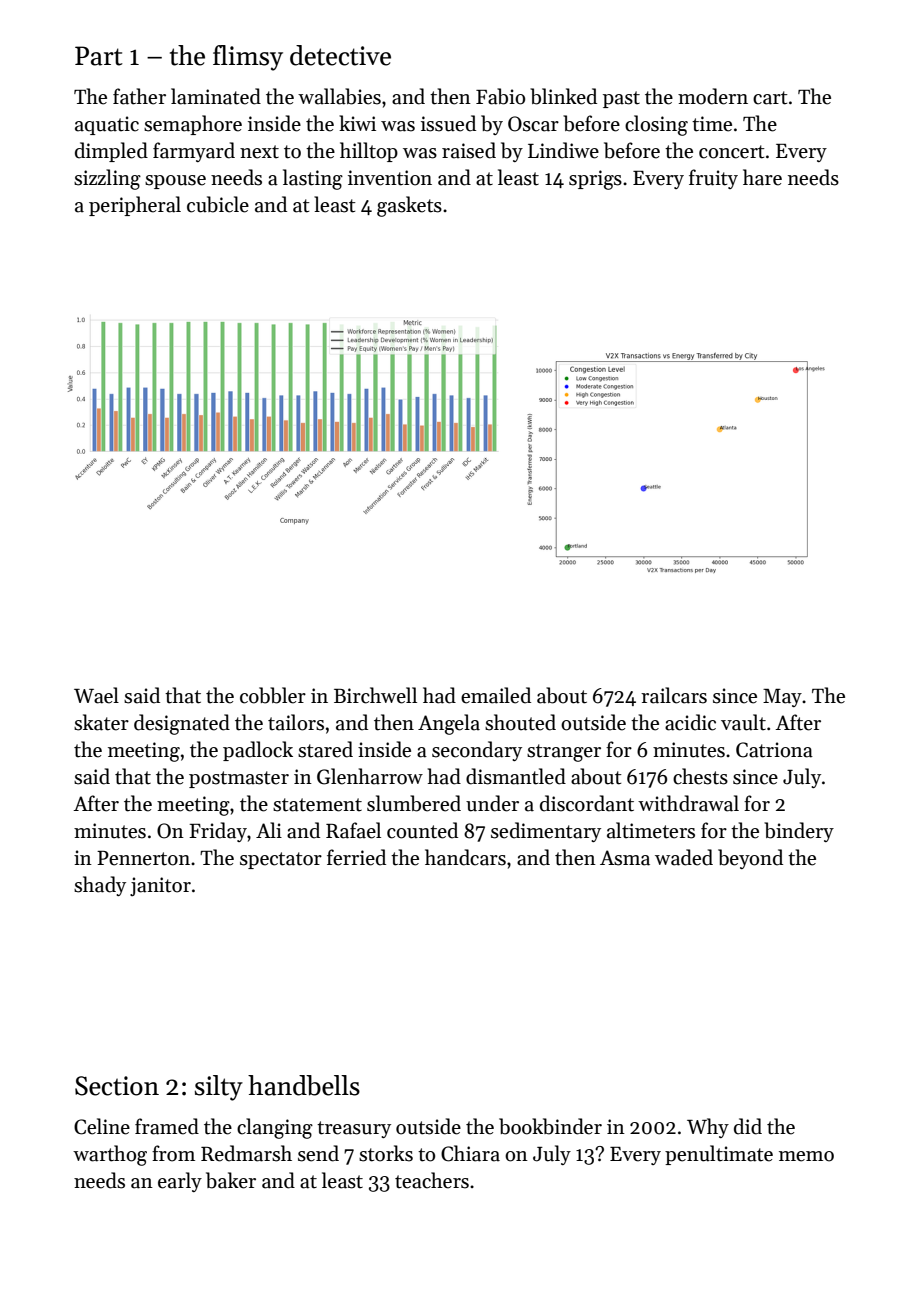  I want to click on wallabies, so click(339, 96).
